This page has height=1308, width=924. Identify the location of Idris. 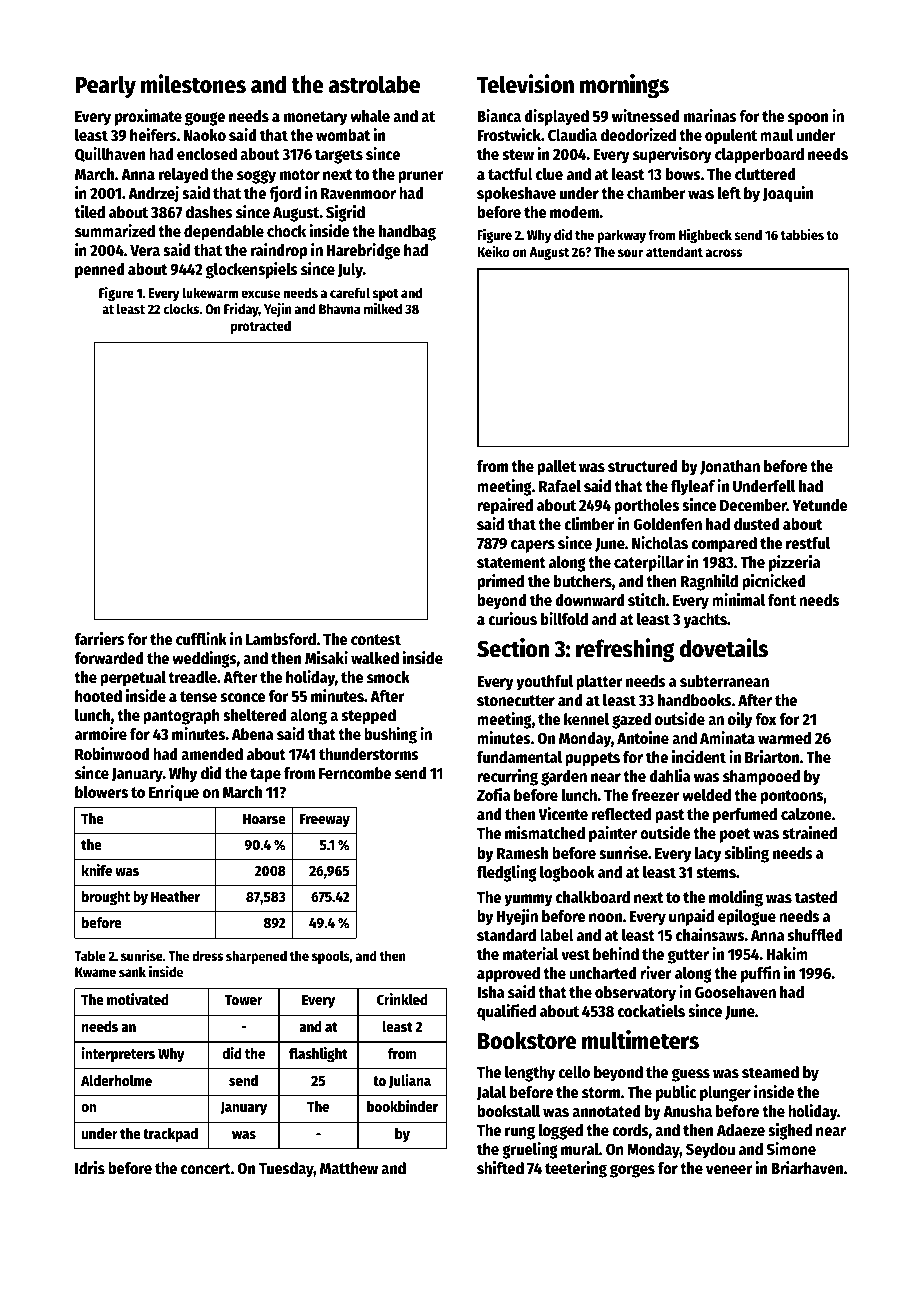
(90, 1167).
